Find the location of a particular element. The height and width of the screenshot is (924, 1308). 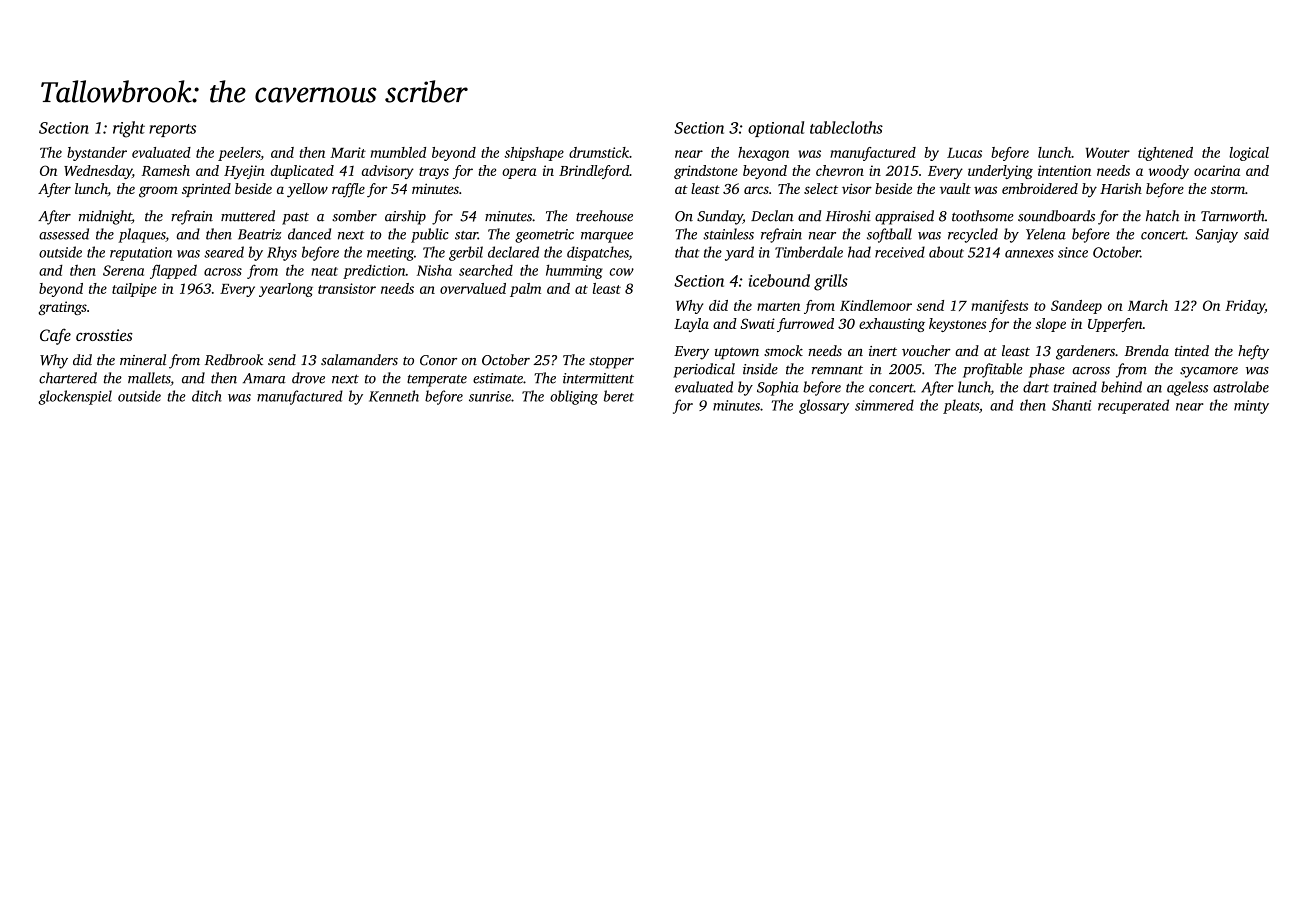

select is located at coordinates (821, 188).
